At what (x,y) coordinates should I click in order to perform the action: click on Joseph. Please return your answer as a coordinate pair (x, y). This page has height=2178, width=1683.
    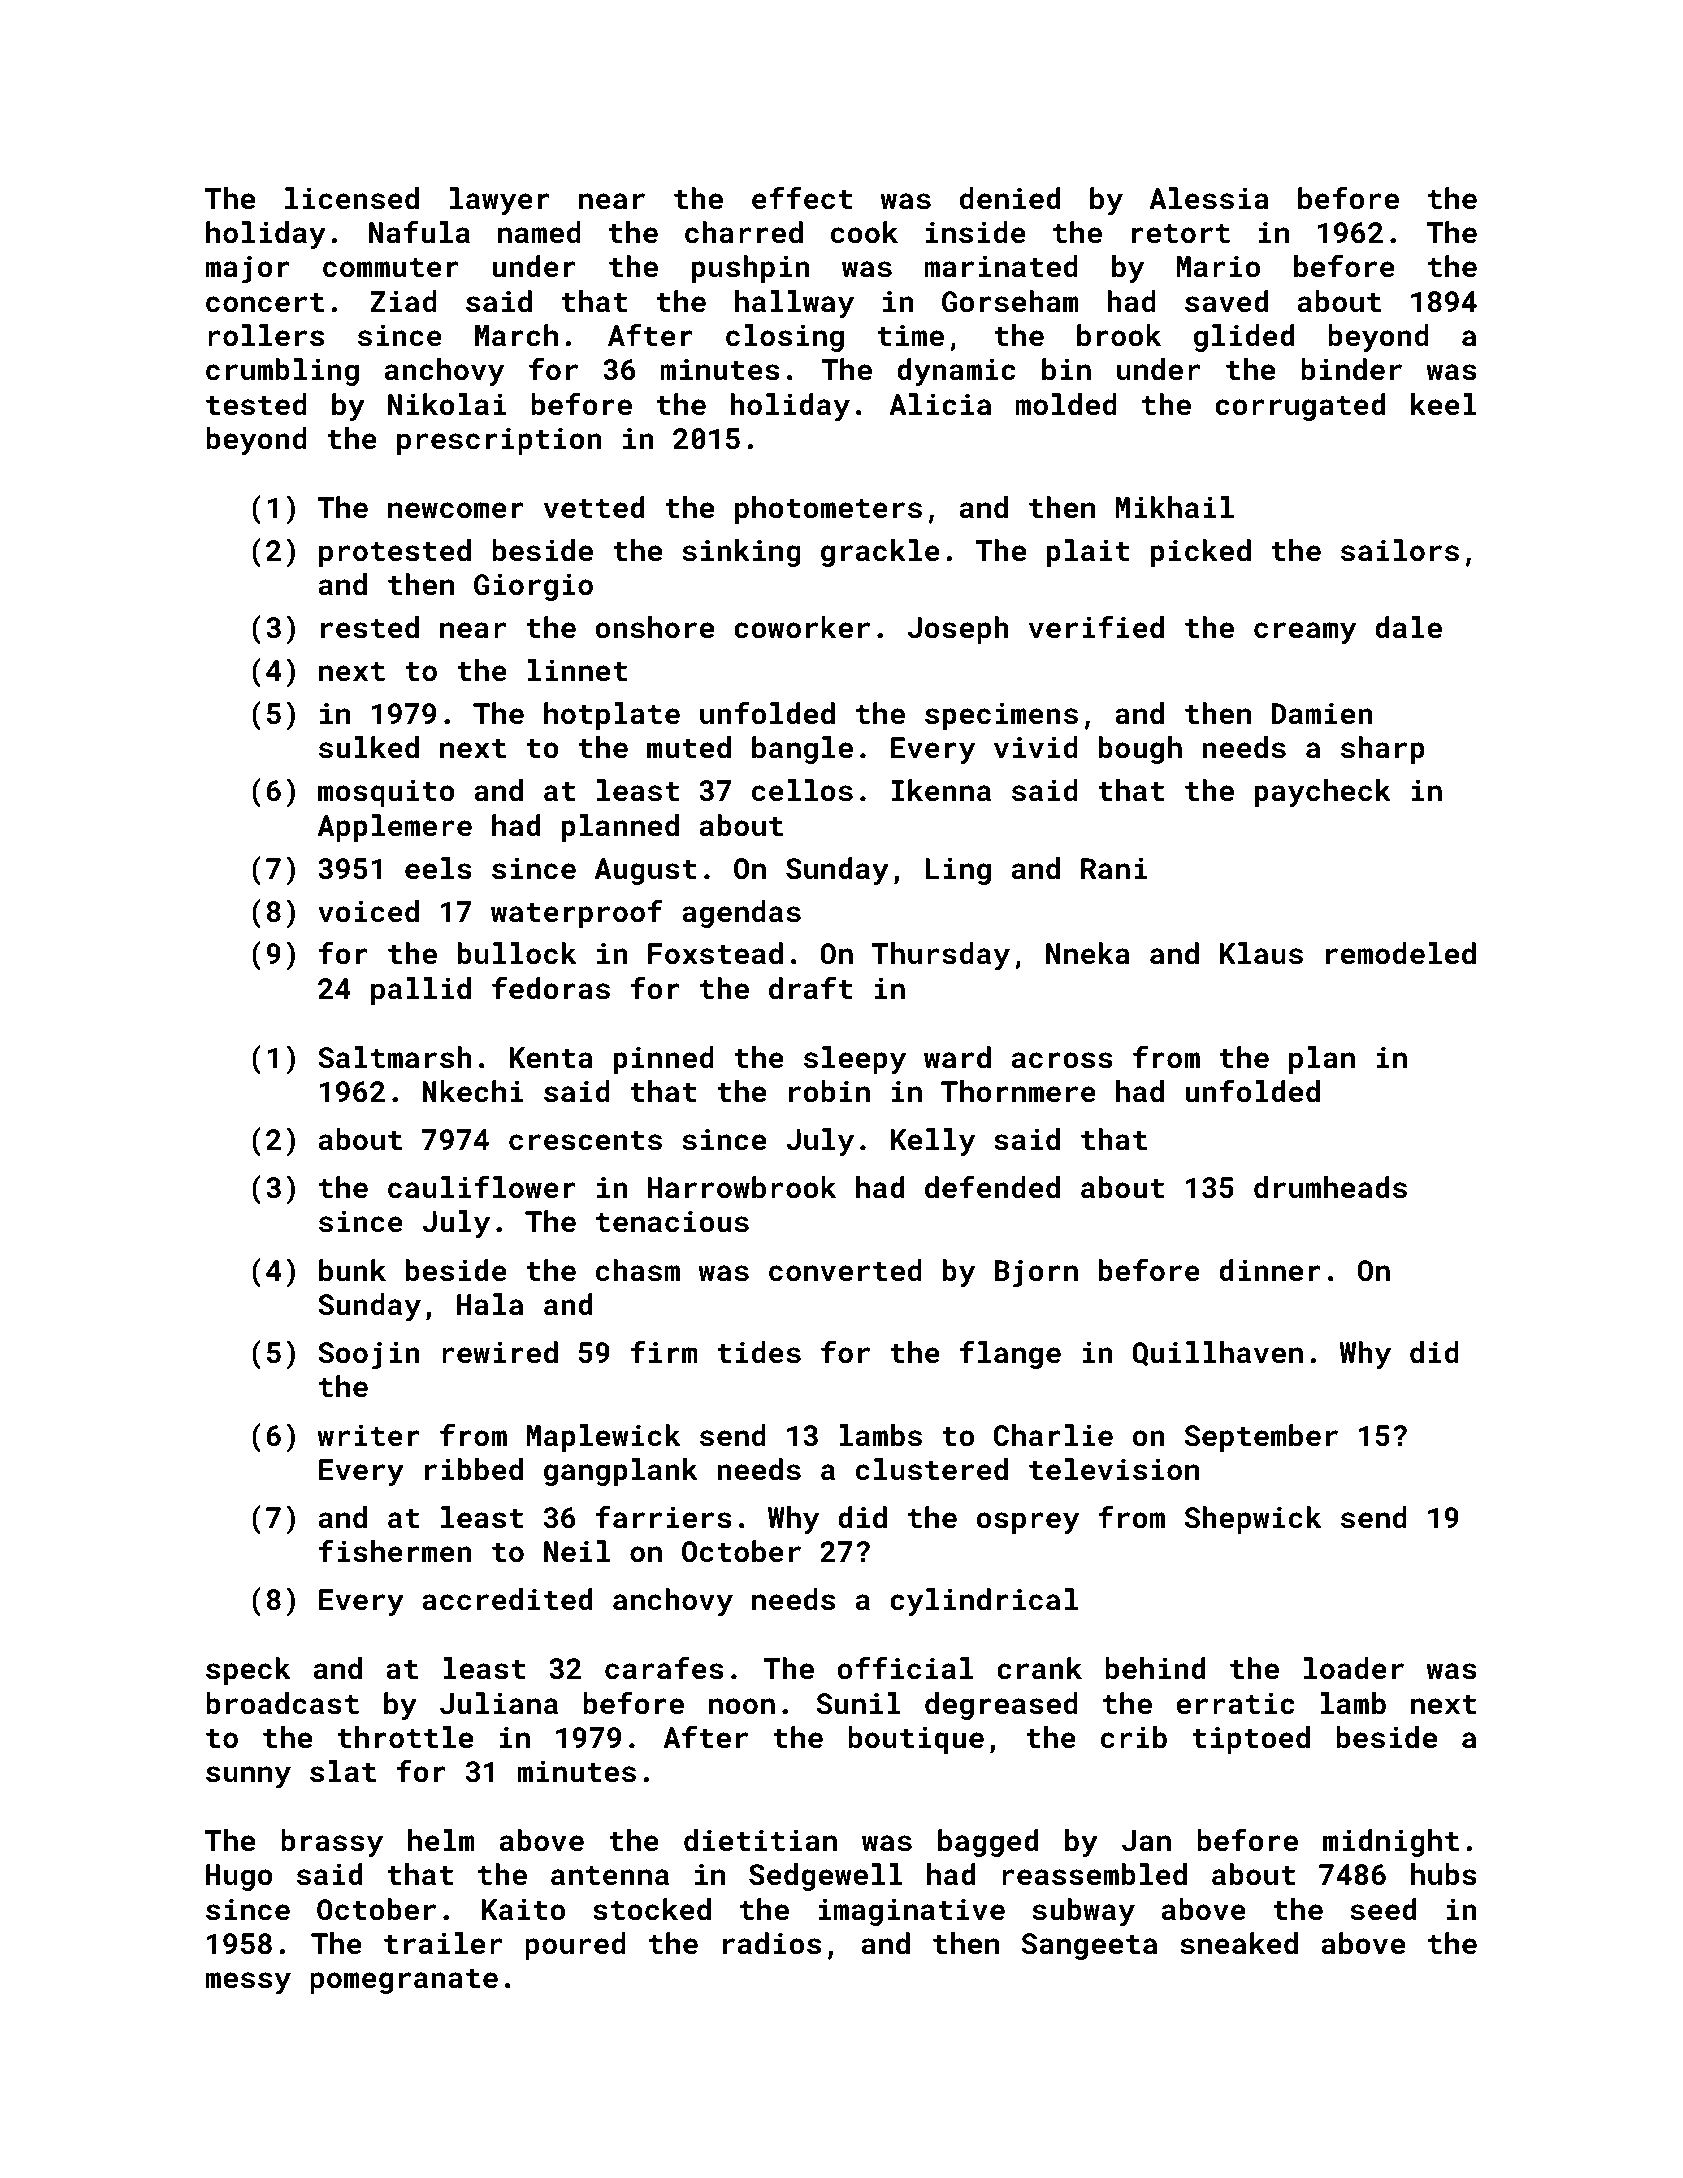
    Looking at the image, I should click on (958, 630).
